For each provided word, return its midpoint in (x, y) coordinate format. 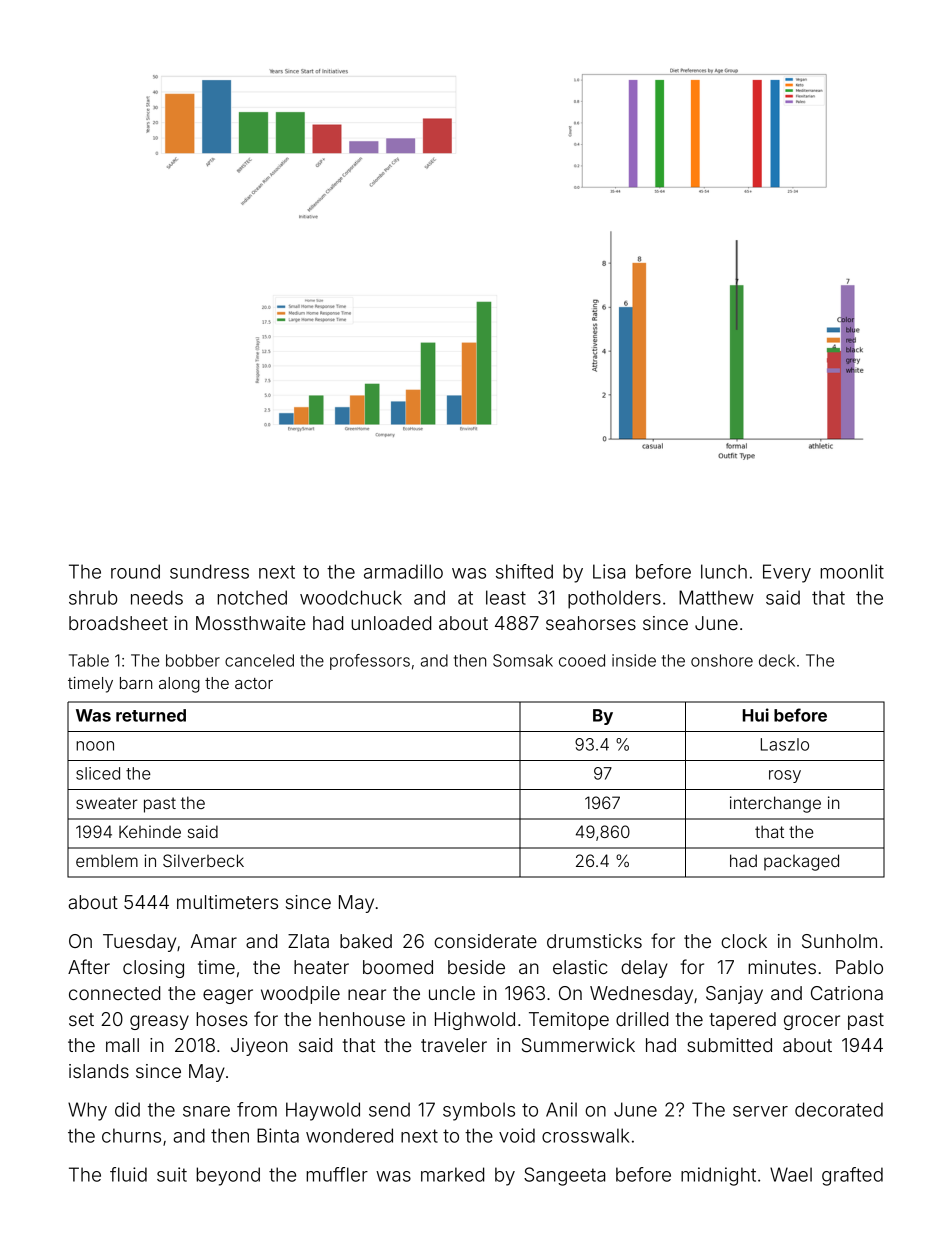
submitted (729, 1045)
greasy (159, 1022)
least (506, 597)
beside (476, 967)
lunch (724, 571)
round (135, 571)
